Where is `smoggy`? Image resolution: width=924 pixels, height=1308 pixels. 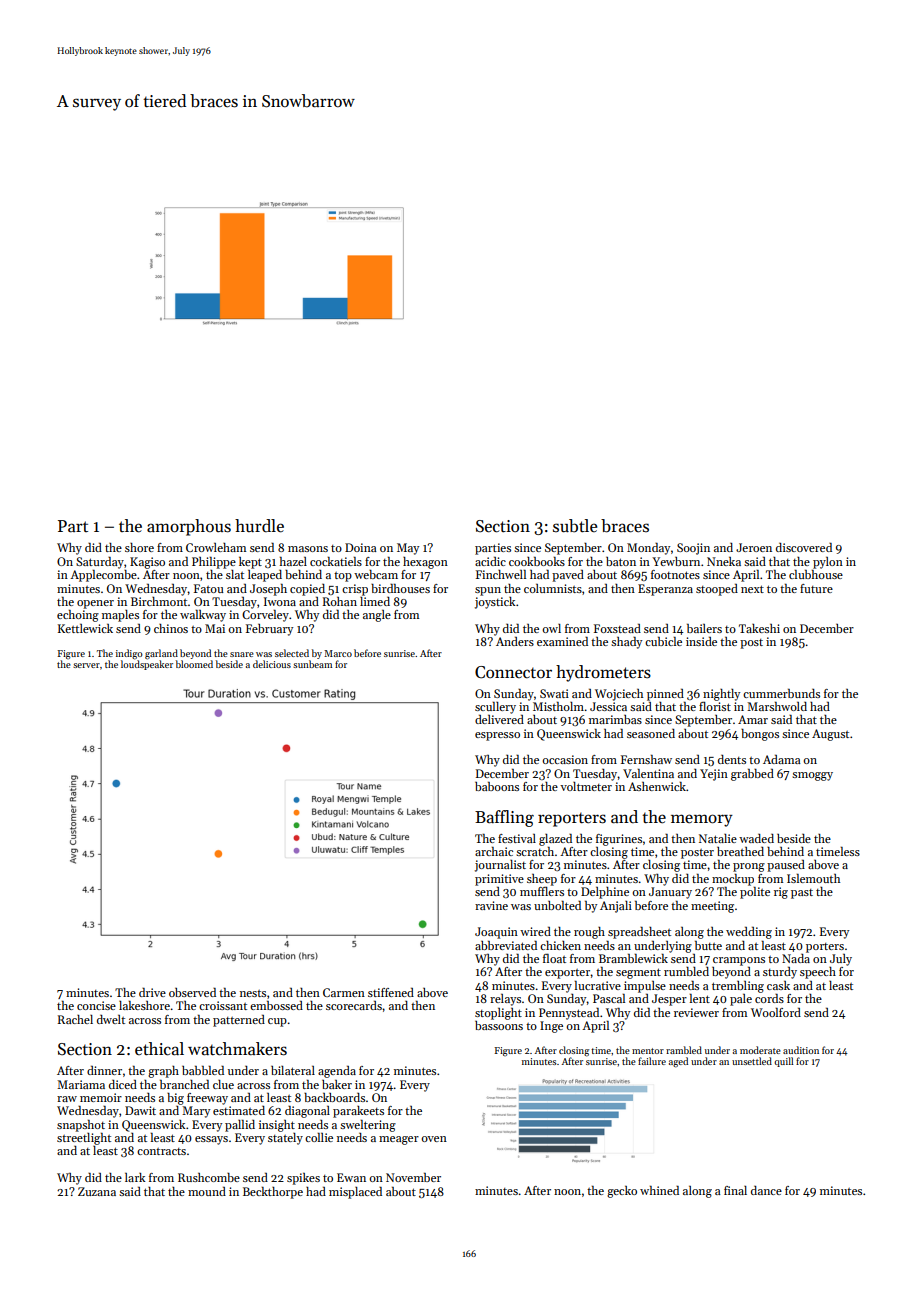 smoggy is located at coordinates (812, 776).
